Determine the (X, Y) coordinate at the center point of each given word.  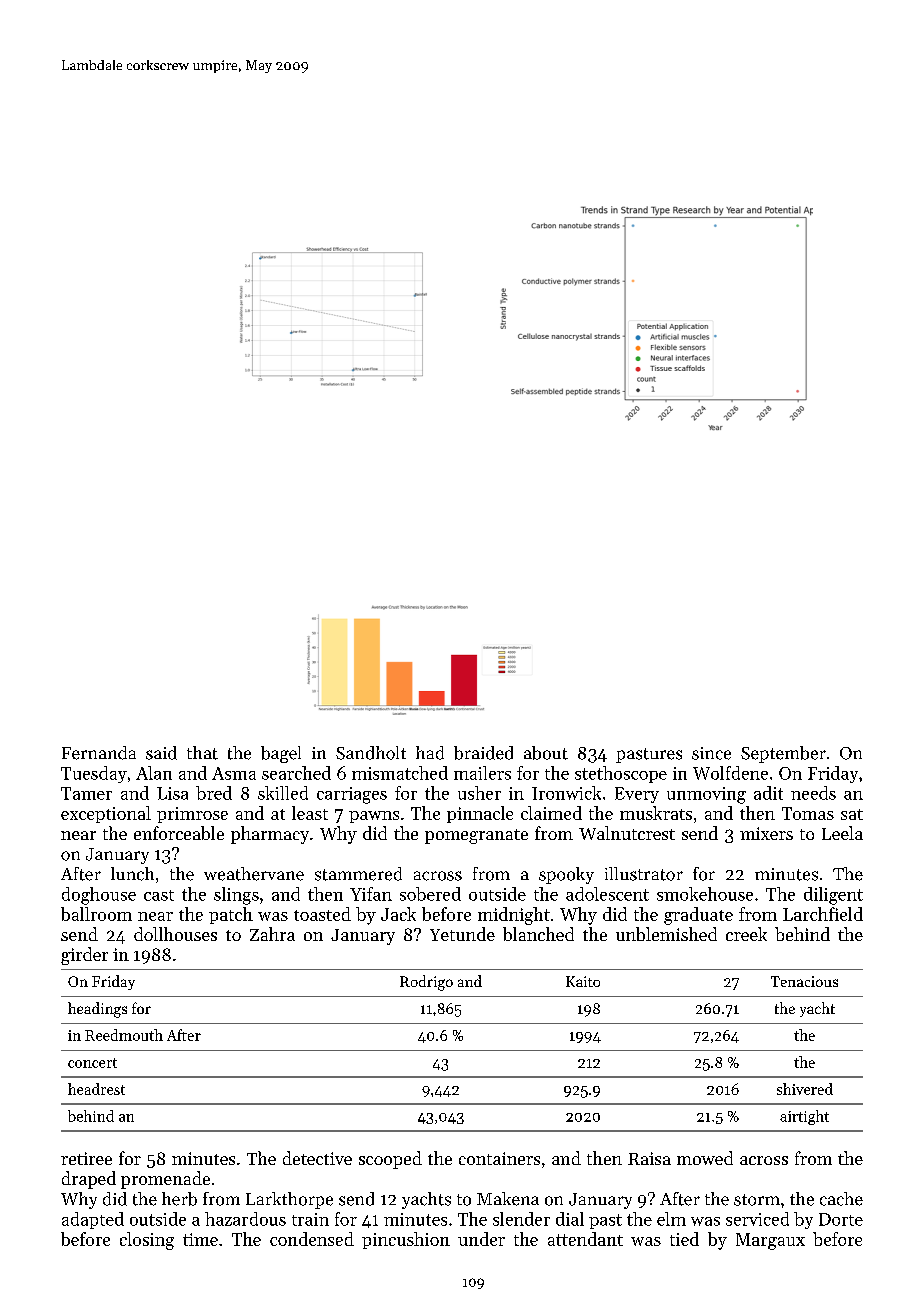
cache (841, 1199)
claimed (551, 813)
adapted (93, 1220)
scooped (390, 1160)
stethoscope (621, 774)
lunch (132, 874)
